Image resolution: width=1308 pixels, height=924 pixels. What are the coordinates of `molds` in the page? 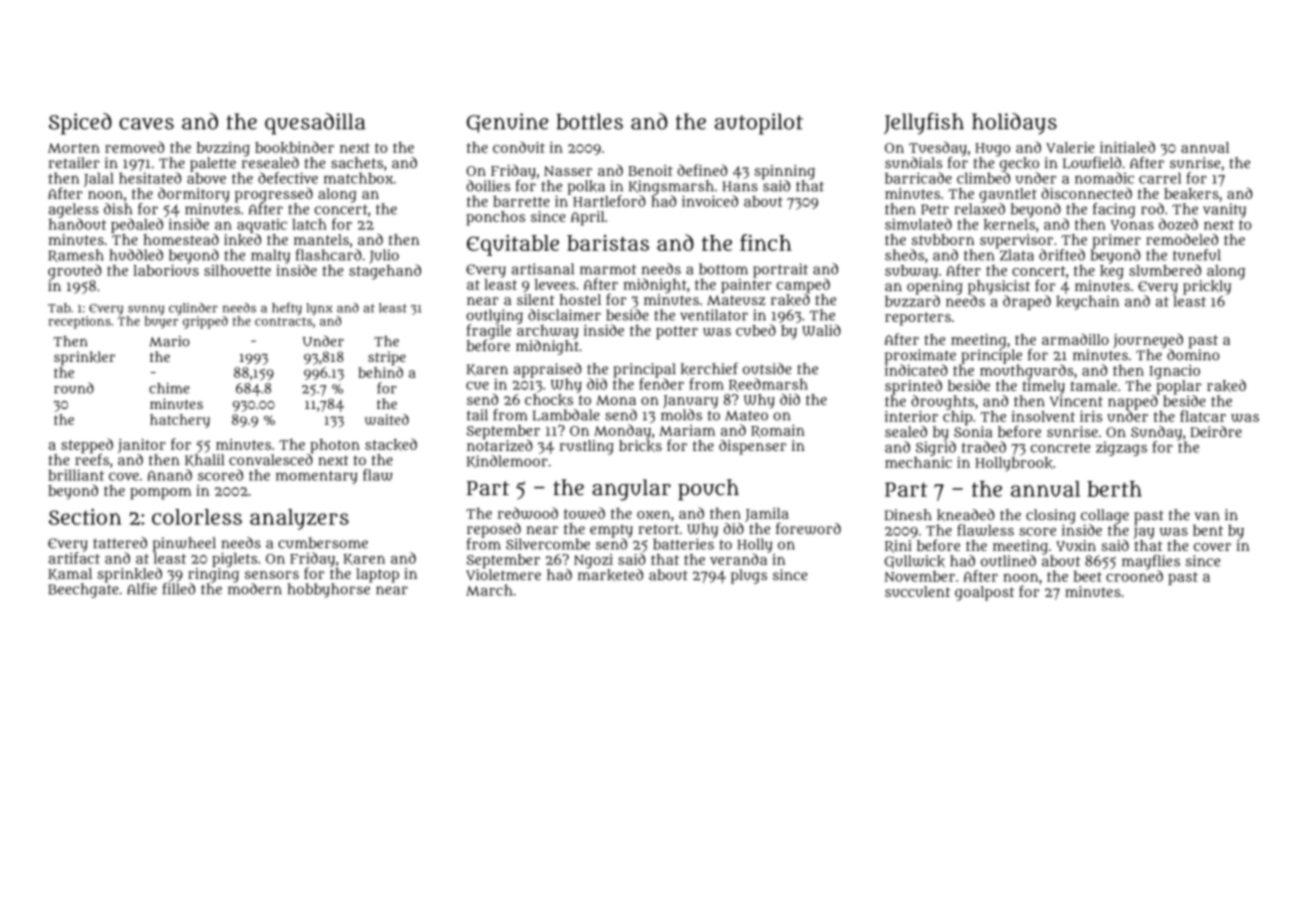 It's located at (681, 415).
